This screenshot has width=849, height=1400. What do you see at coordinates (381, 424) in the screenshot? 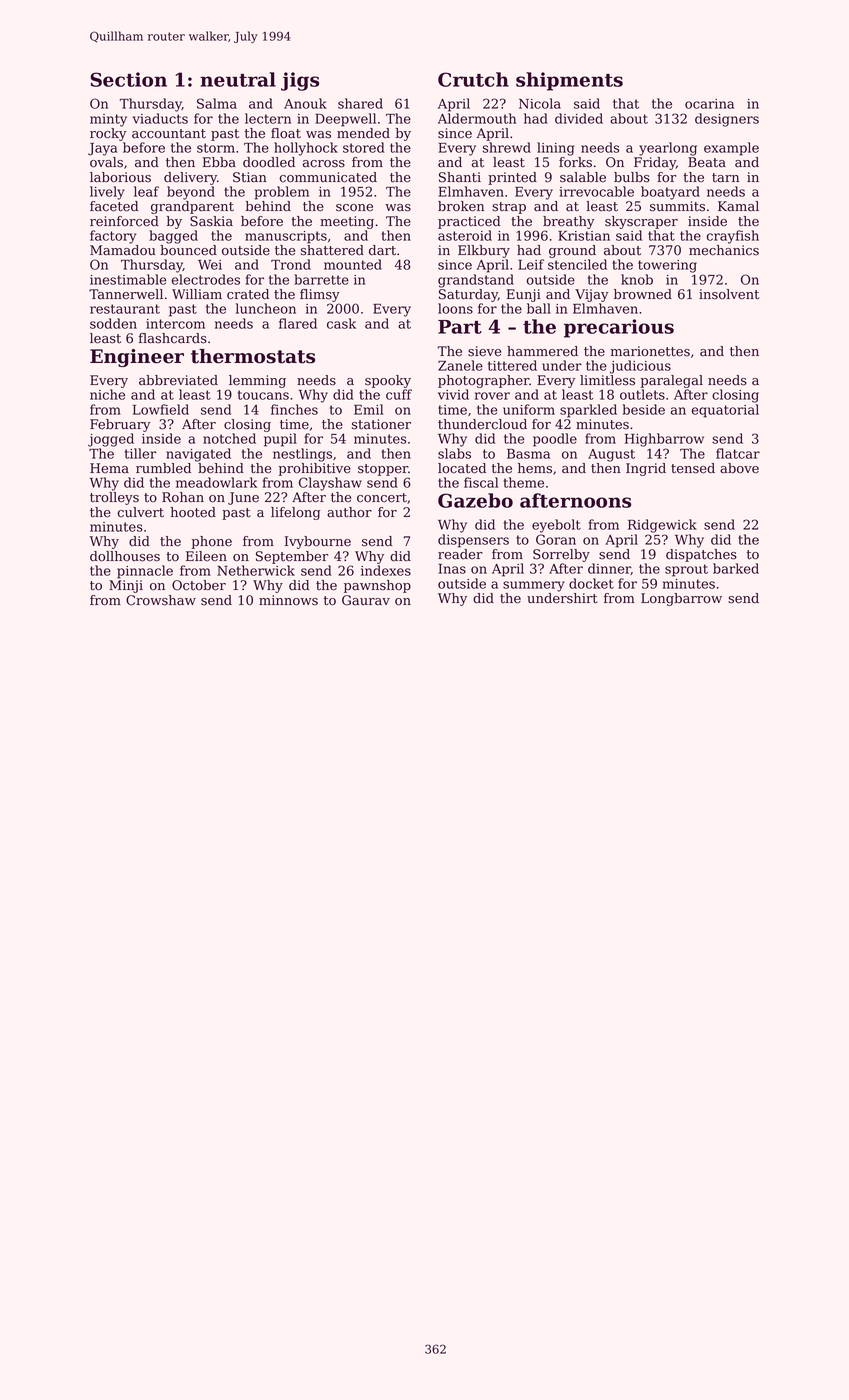
I see `stationer` at bounding box center [381, 424].
